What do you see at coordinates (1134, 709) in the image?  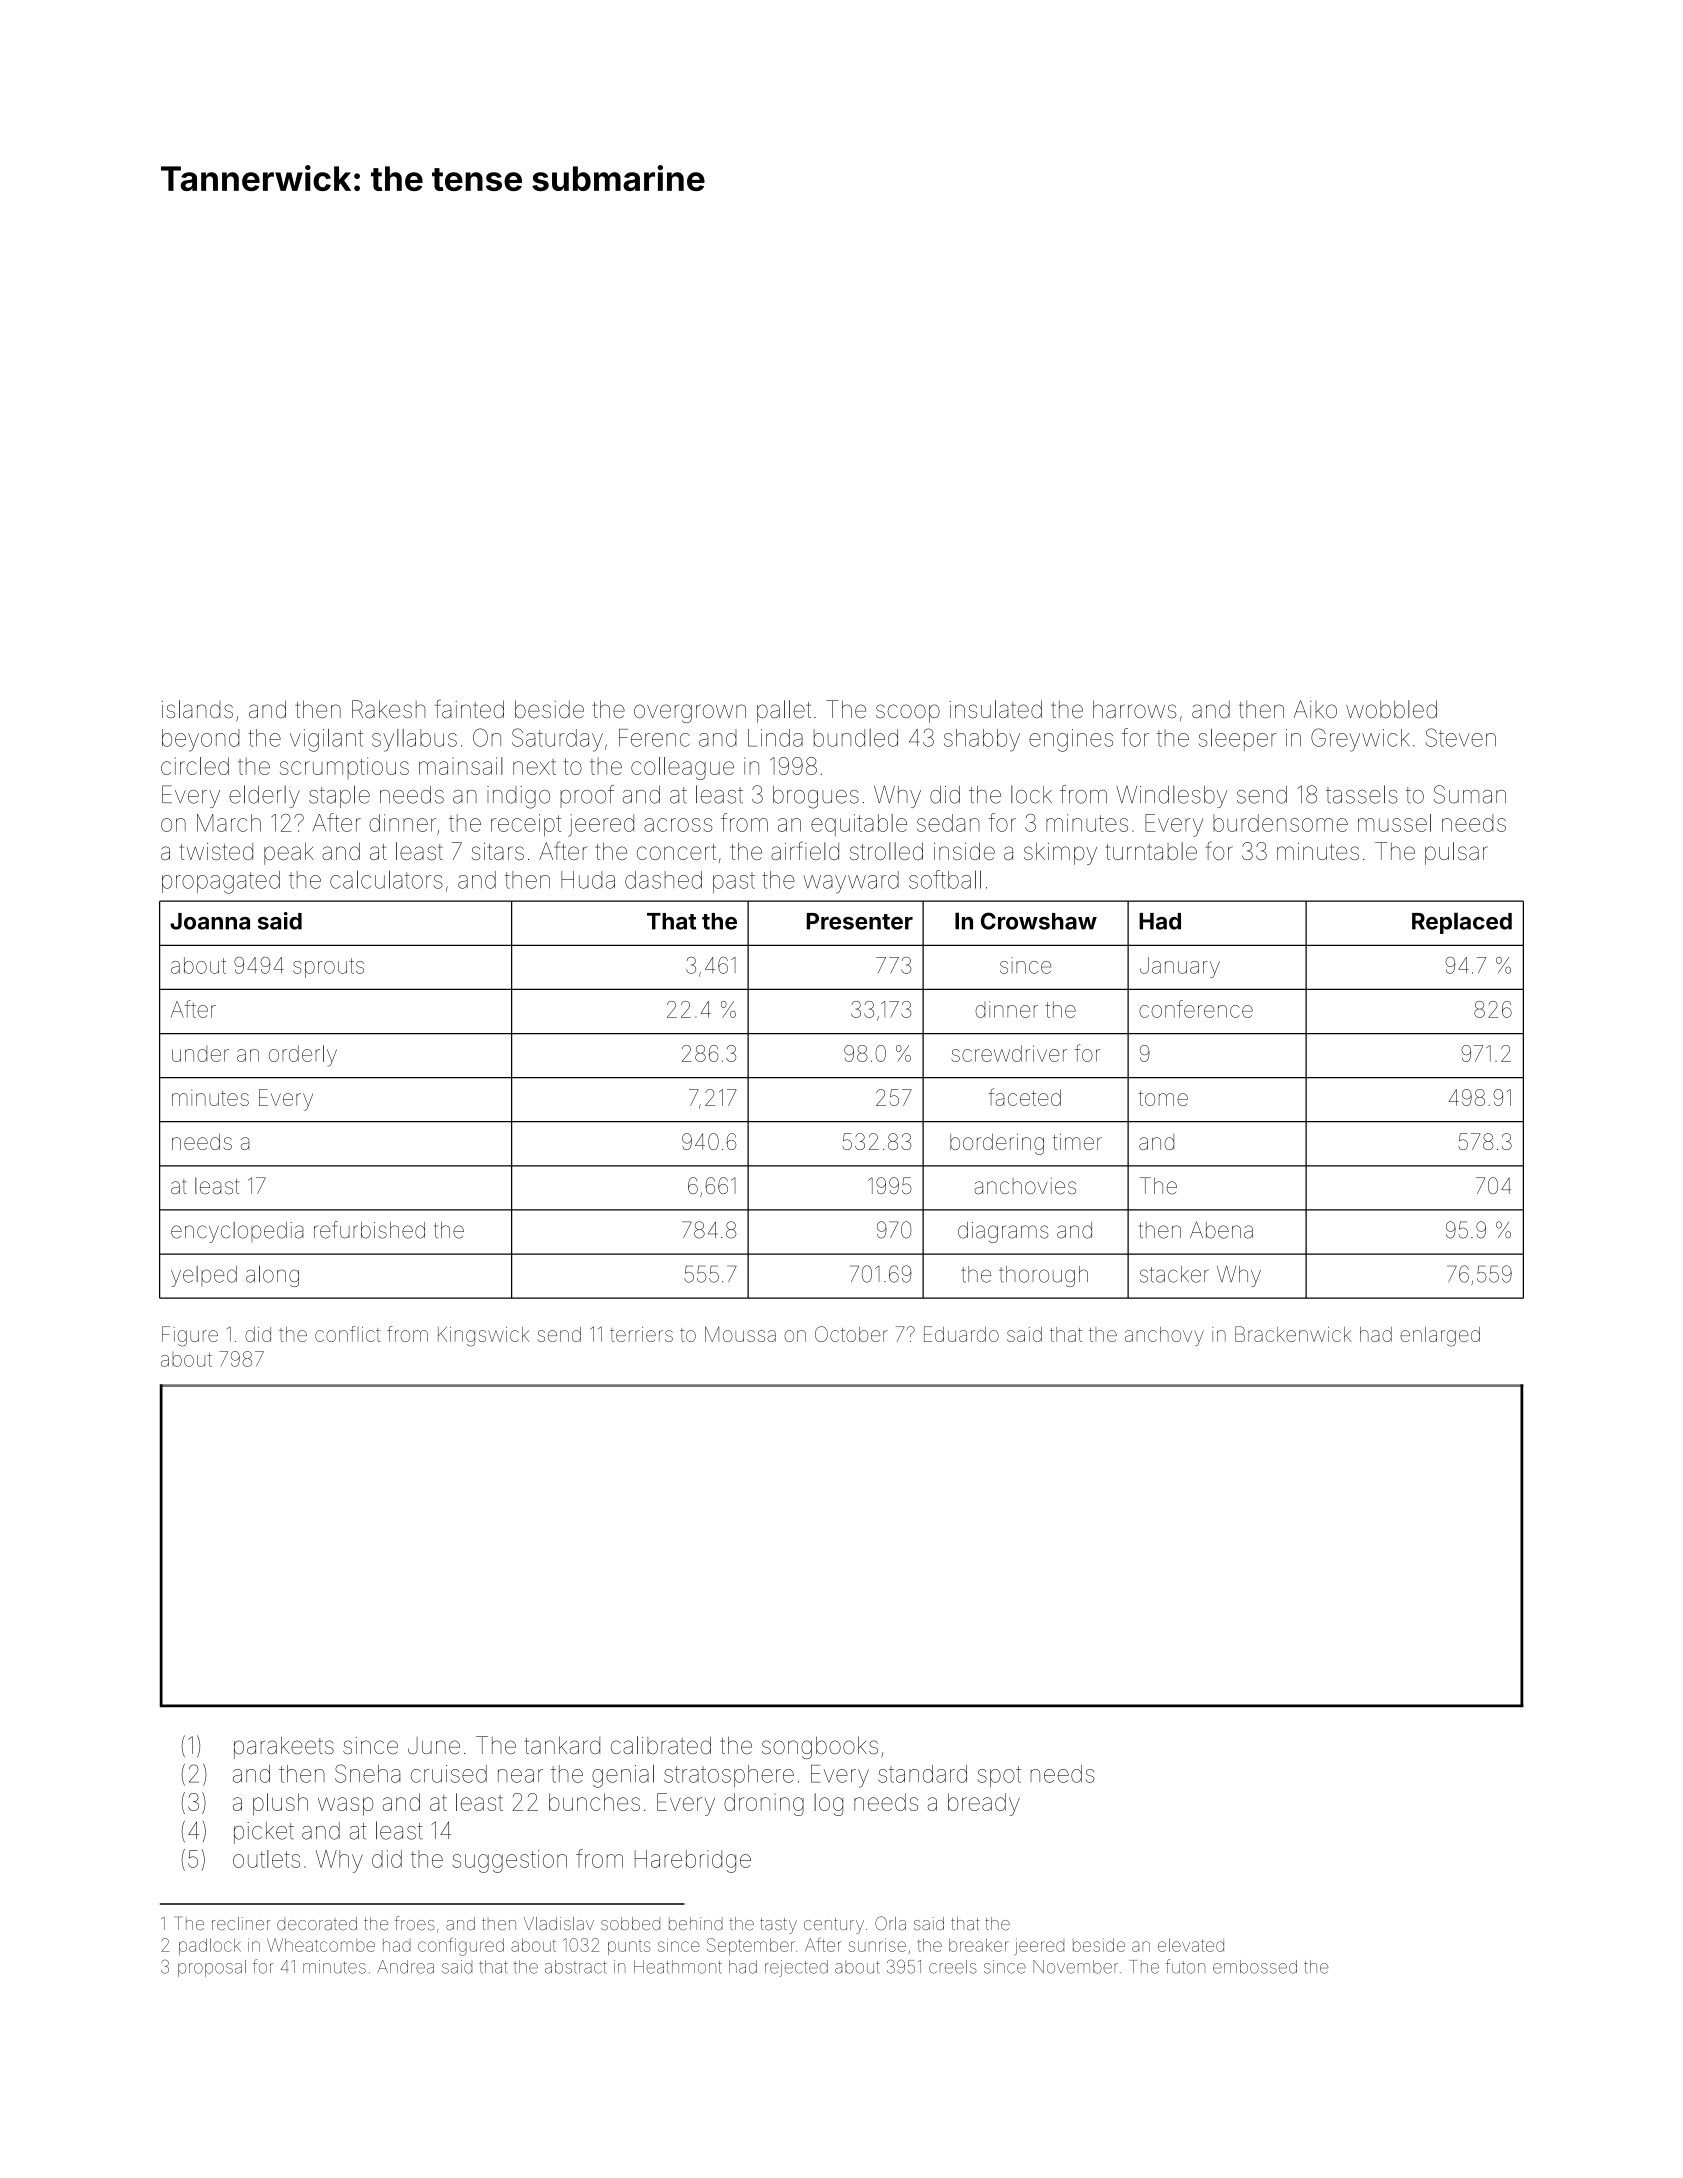 I see `harrows` at bounding box center [1134, 709].
